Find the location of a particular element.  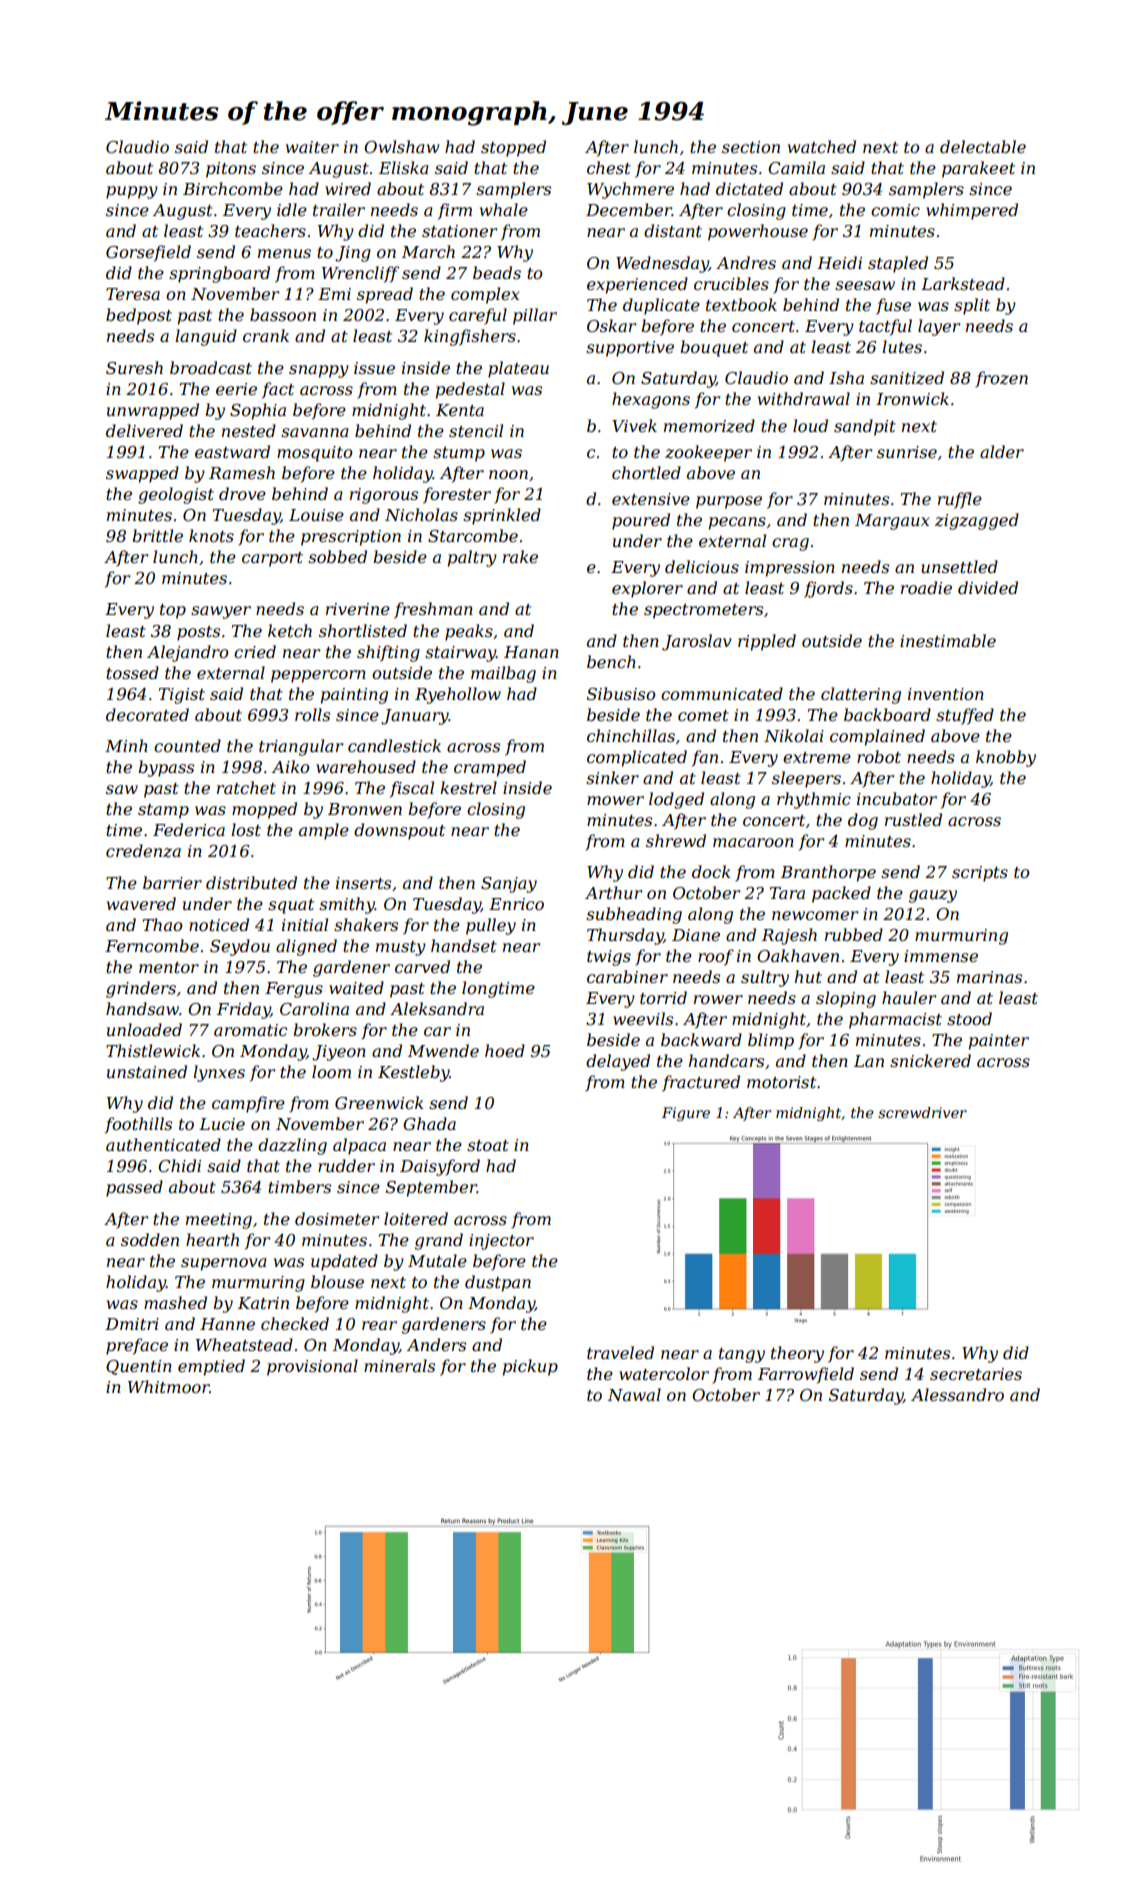

secretaries is located at coordinates (976, 1374).
